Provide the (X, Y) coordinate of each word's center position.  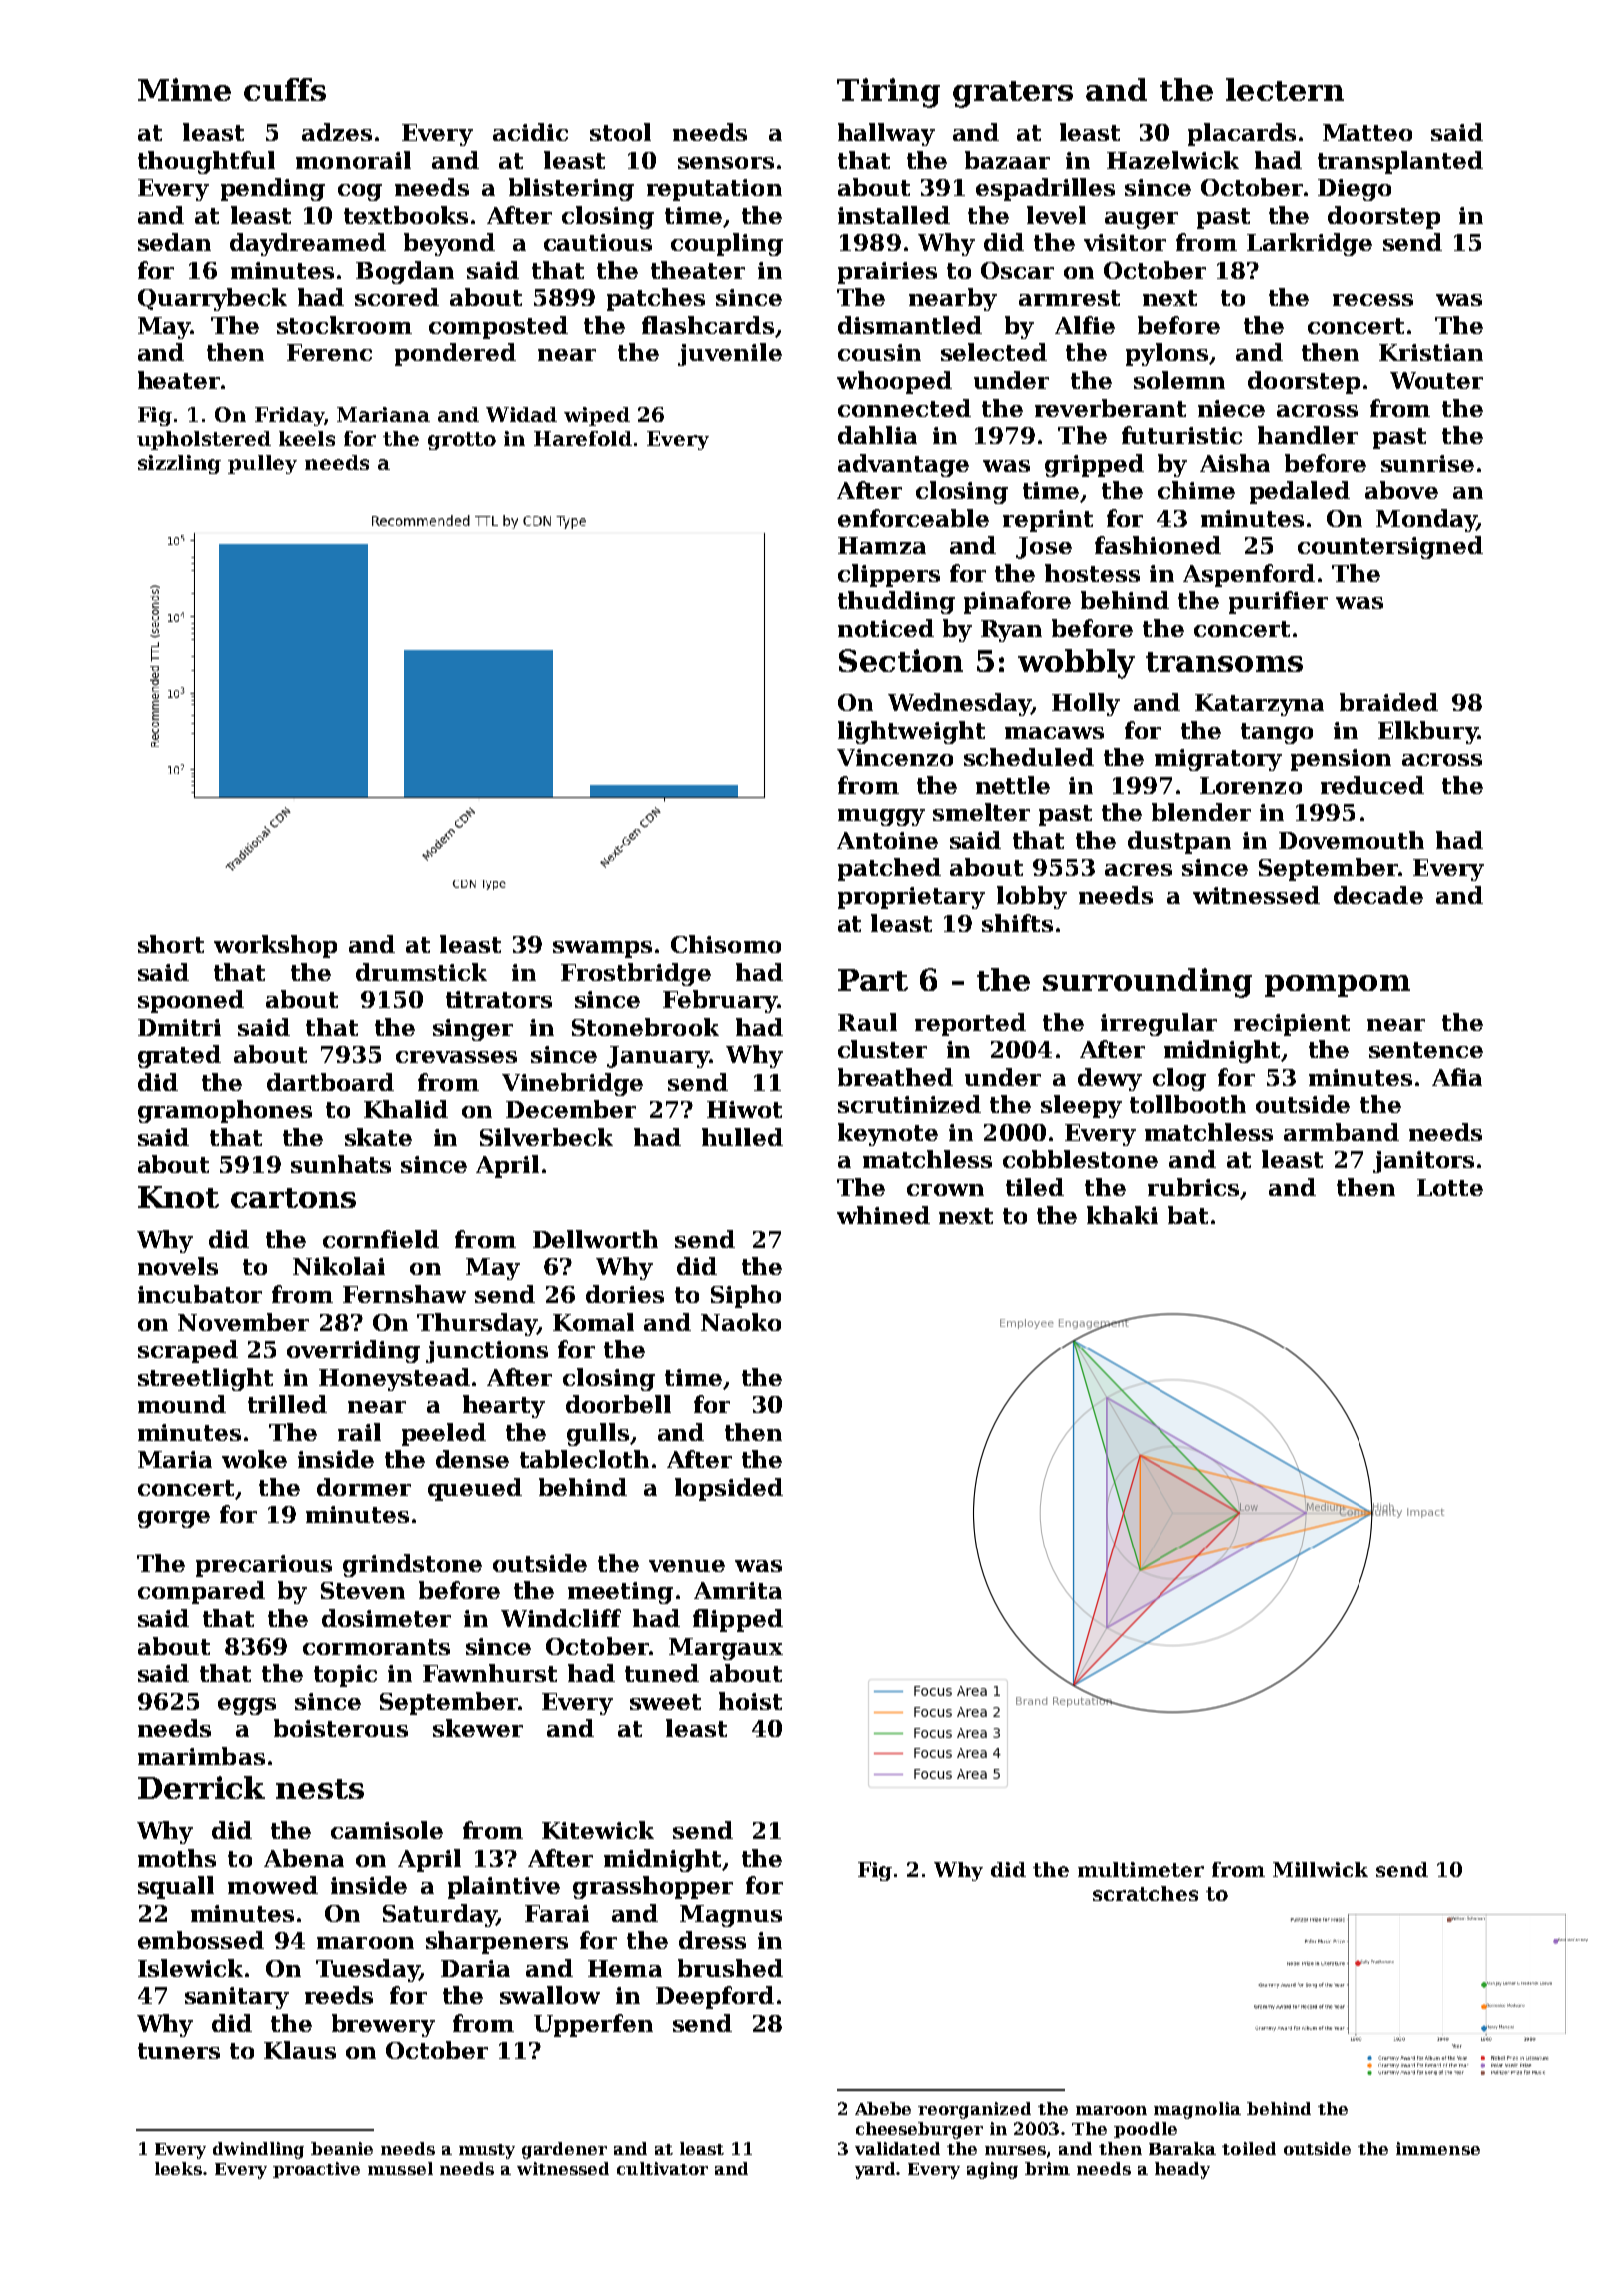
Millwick (1320, 1869)
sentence (1426, 1050)
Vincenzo (895, 757)
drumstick (421, 972)
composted (498, 327)
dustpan (1179, 842)
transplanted (1400, 162)
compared (201, 1592)
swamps (602, 949)
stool (620, 132)
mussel (400, 2168)
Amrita (738, 1590)
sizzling (179, 464)
